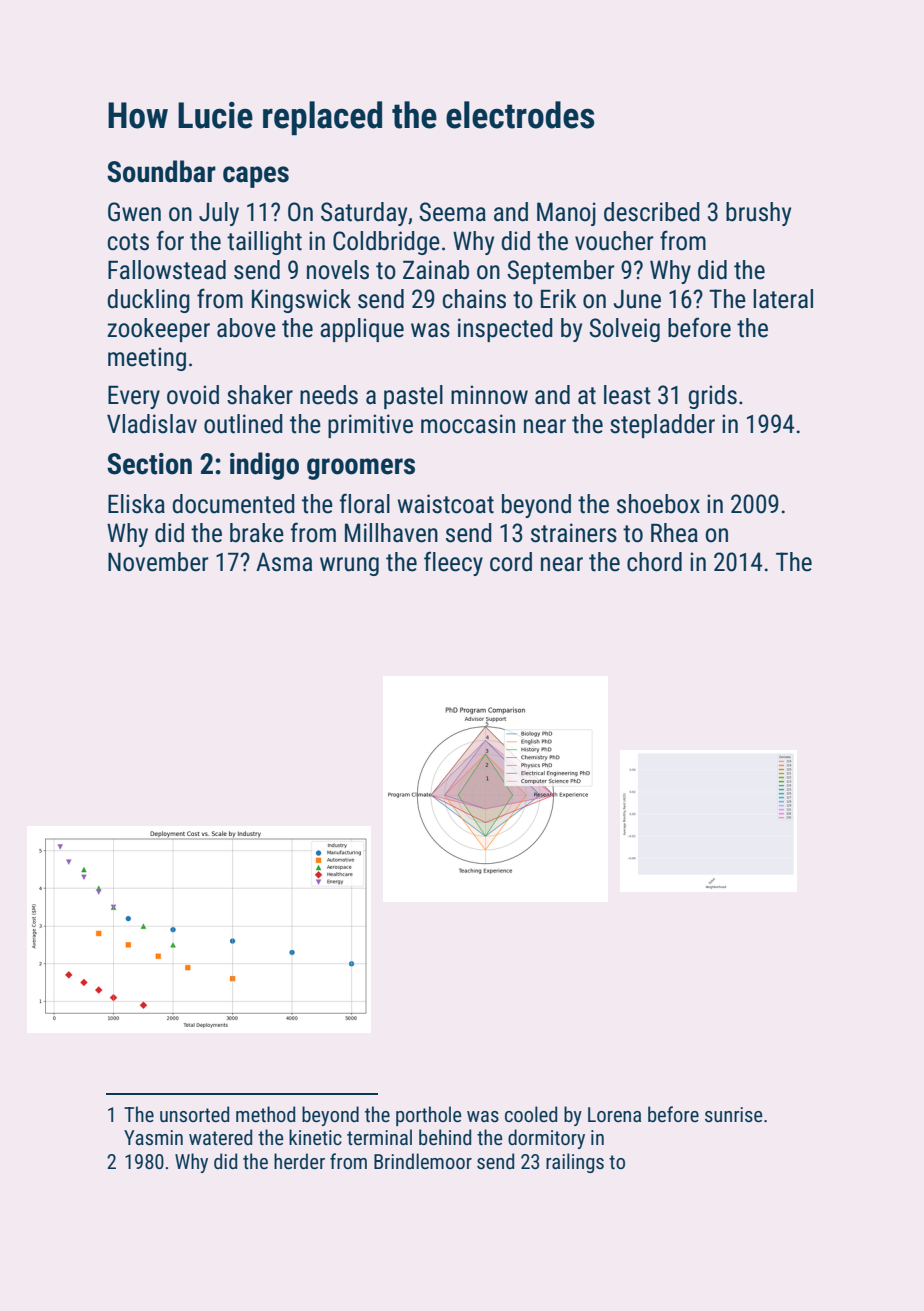 This screenshot has width=924, height=1311. I want to click on method, so click(265, 1114).
